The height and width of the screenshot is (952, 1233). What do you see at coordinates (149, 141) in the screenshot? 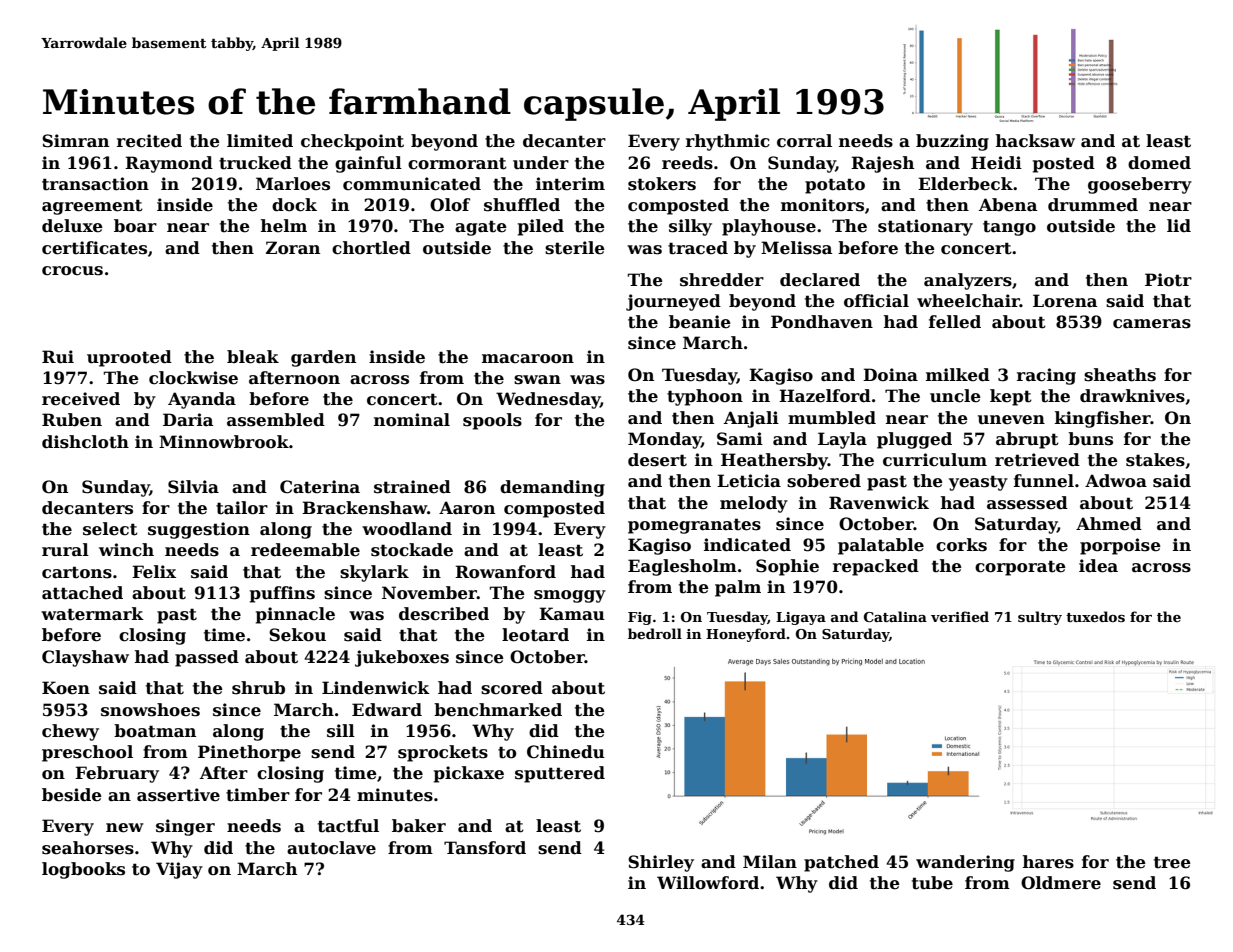
I see `recited` at bounding box center [149, 141].
